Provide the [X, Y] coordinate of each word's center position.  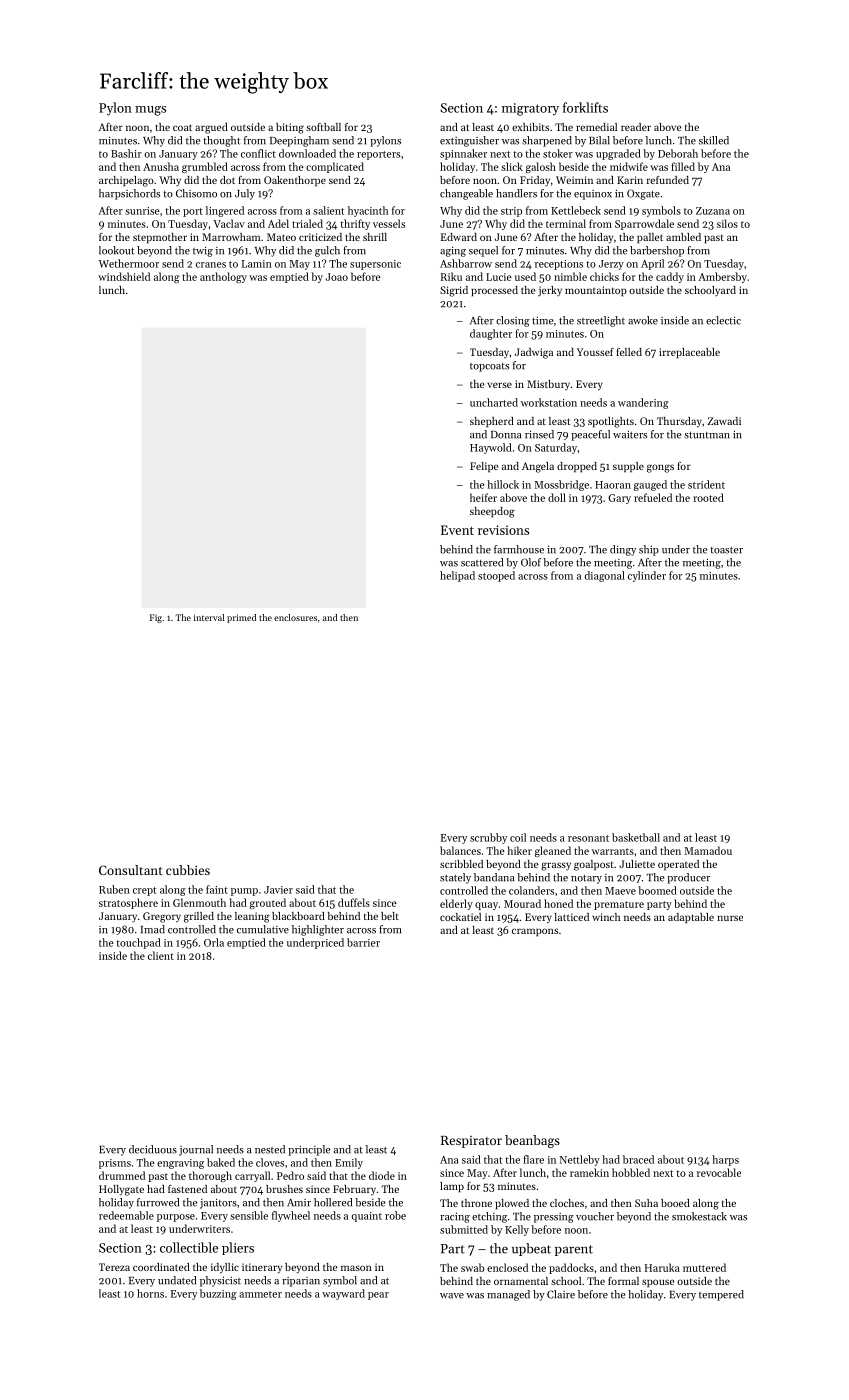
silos [727, 223]
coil [518, 837]
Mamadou [708, 850]
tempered [721, 1295]
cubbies [188, 870]
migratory [530, 109]
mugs [150, 111]
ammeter [260, 1294]
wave [452, 1296]
